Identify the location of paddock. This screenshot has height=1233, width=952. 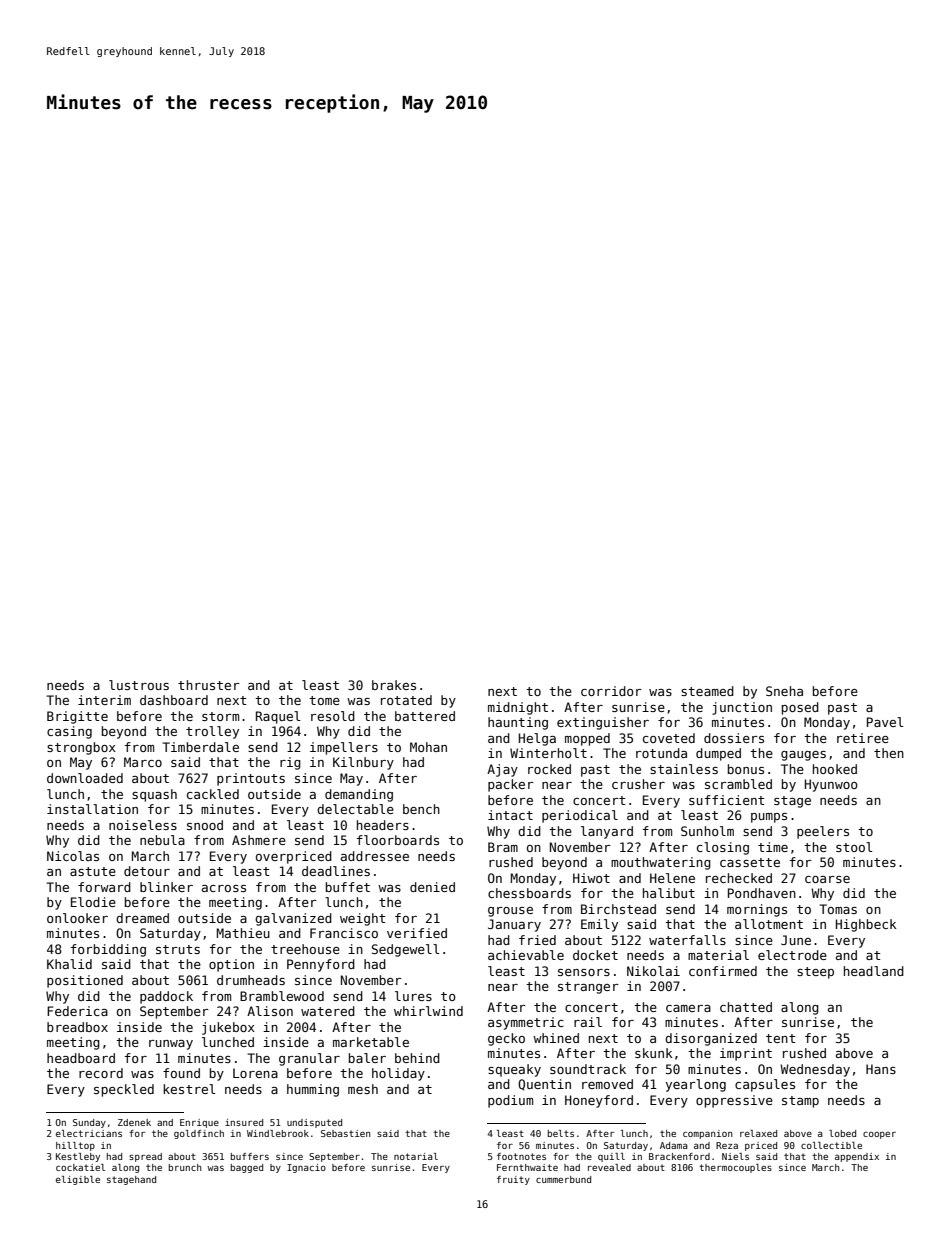
(166, 997).
